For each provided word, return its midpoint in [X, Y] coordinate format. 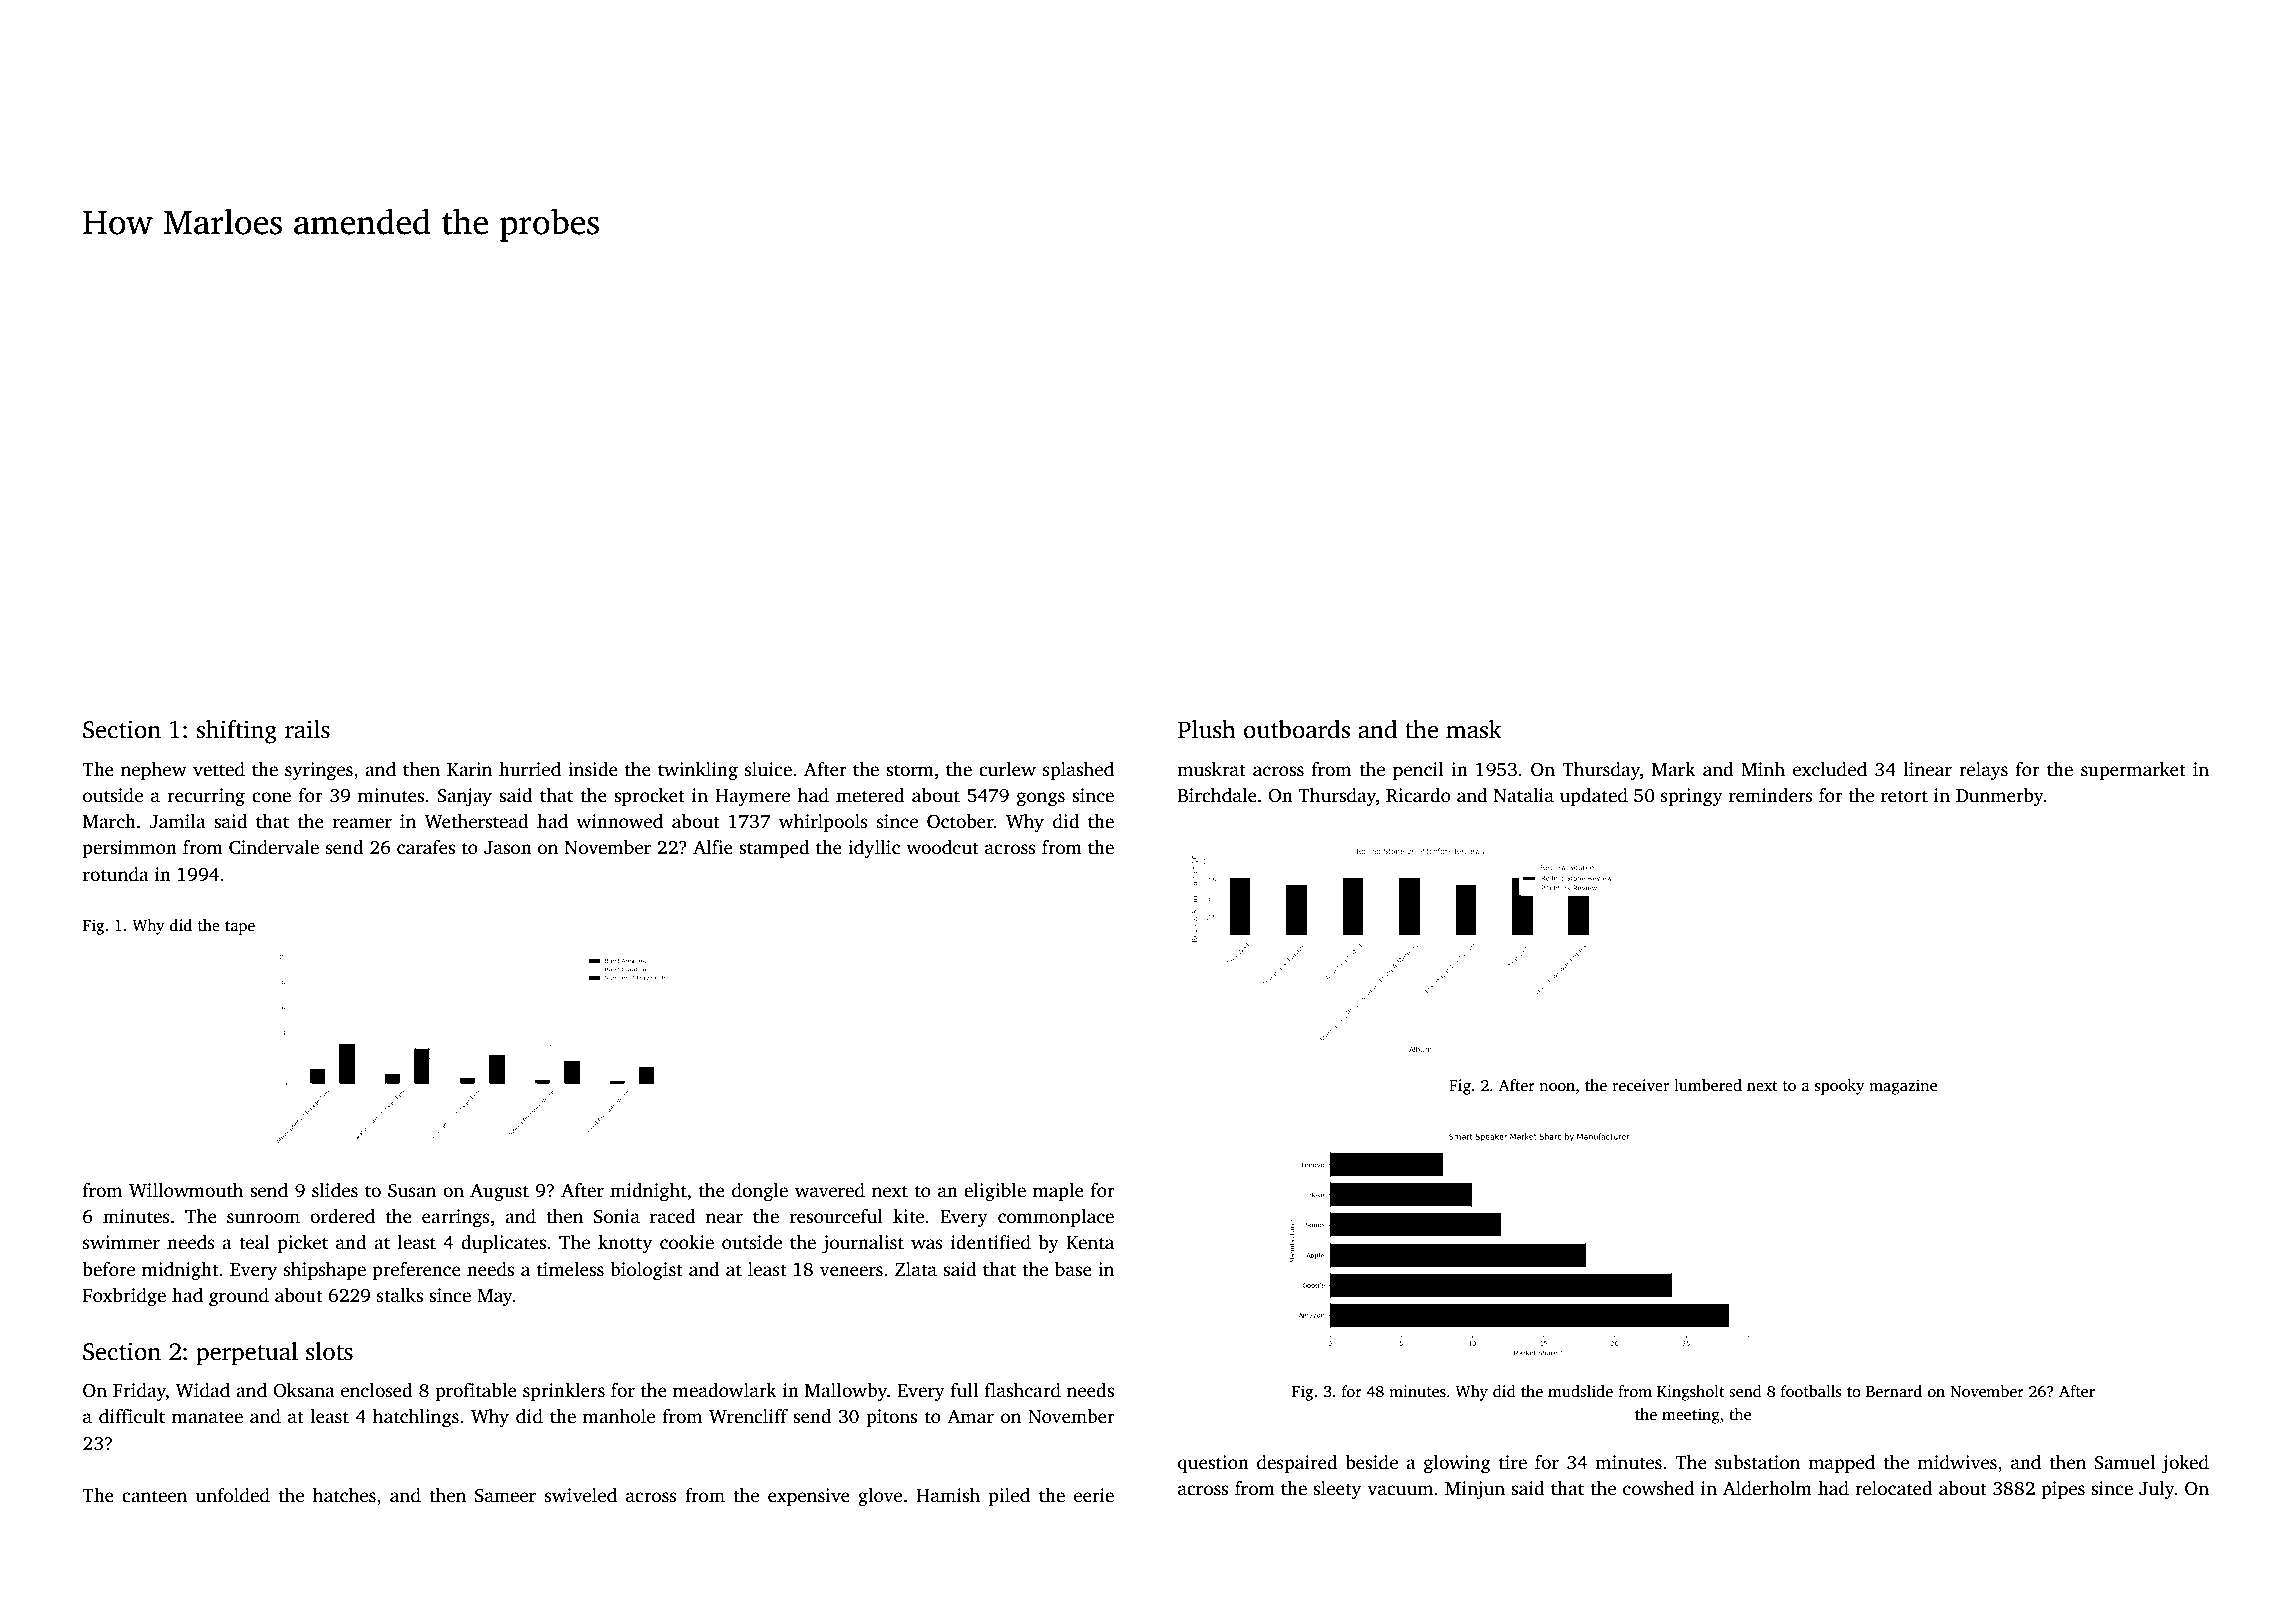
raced [673, 1216]
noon [1557, 1087]
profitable [476, 1392]
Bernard [1894, 1391]
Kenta [1090, 1243]
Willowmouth [186, 1190]
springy [1692, 797]
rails [307, 729]
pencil [1418, 771]
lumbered [1708, 1085]
